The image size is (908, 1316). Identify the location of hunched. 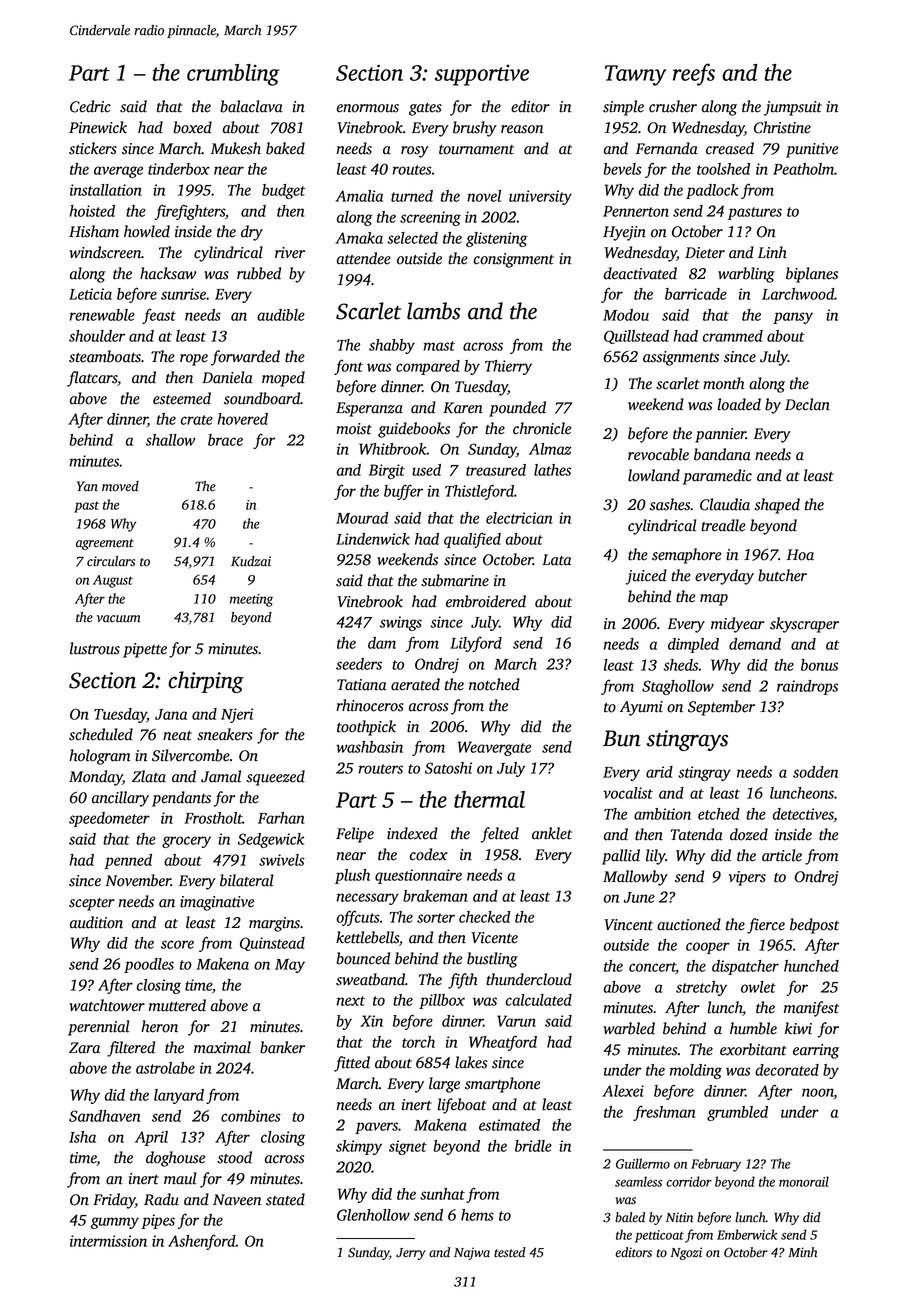
(811, 966).
